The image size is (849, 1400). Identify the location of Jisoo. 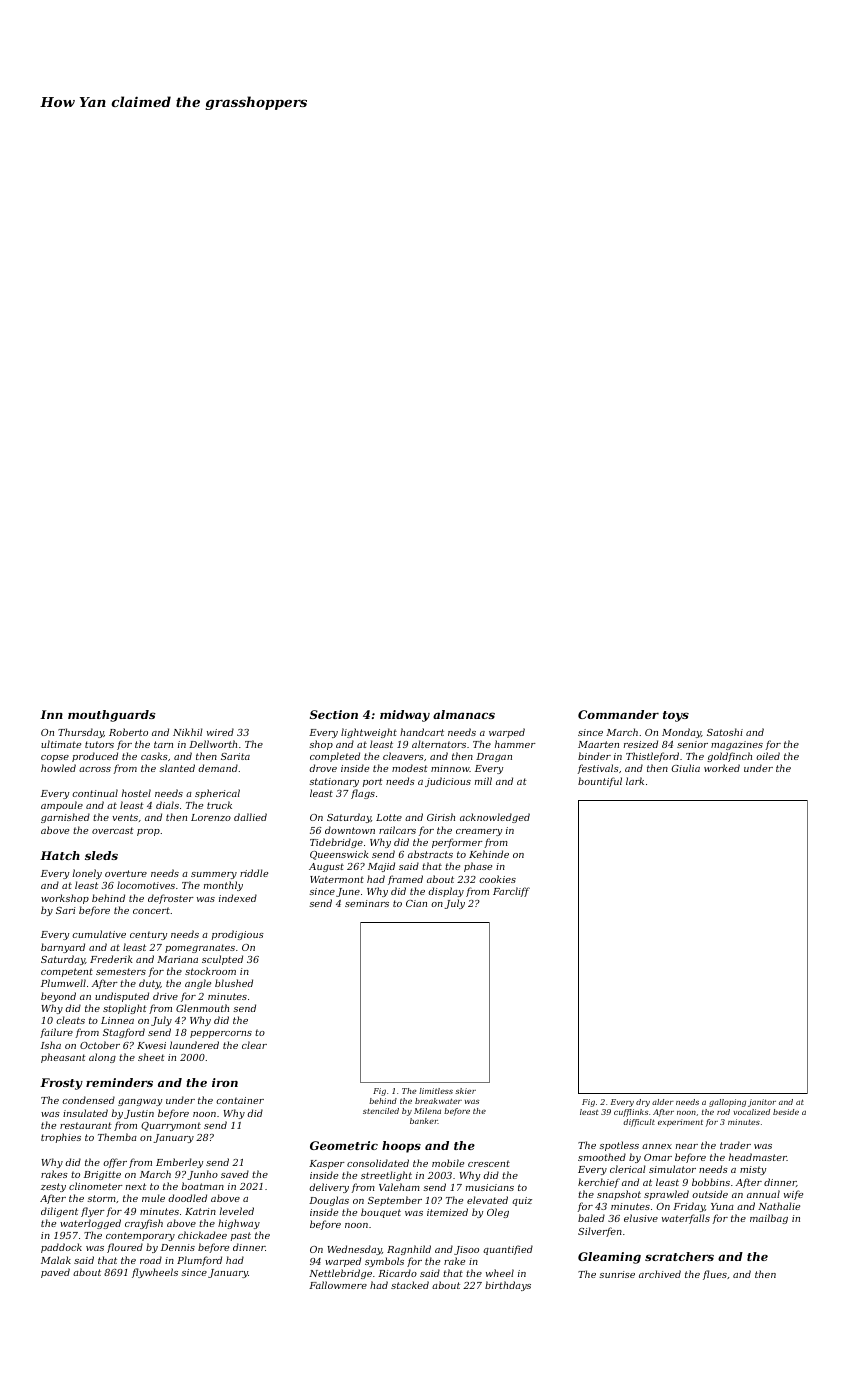
(466, 1250).
